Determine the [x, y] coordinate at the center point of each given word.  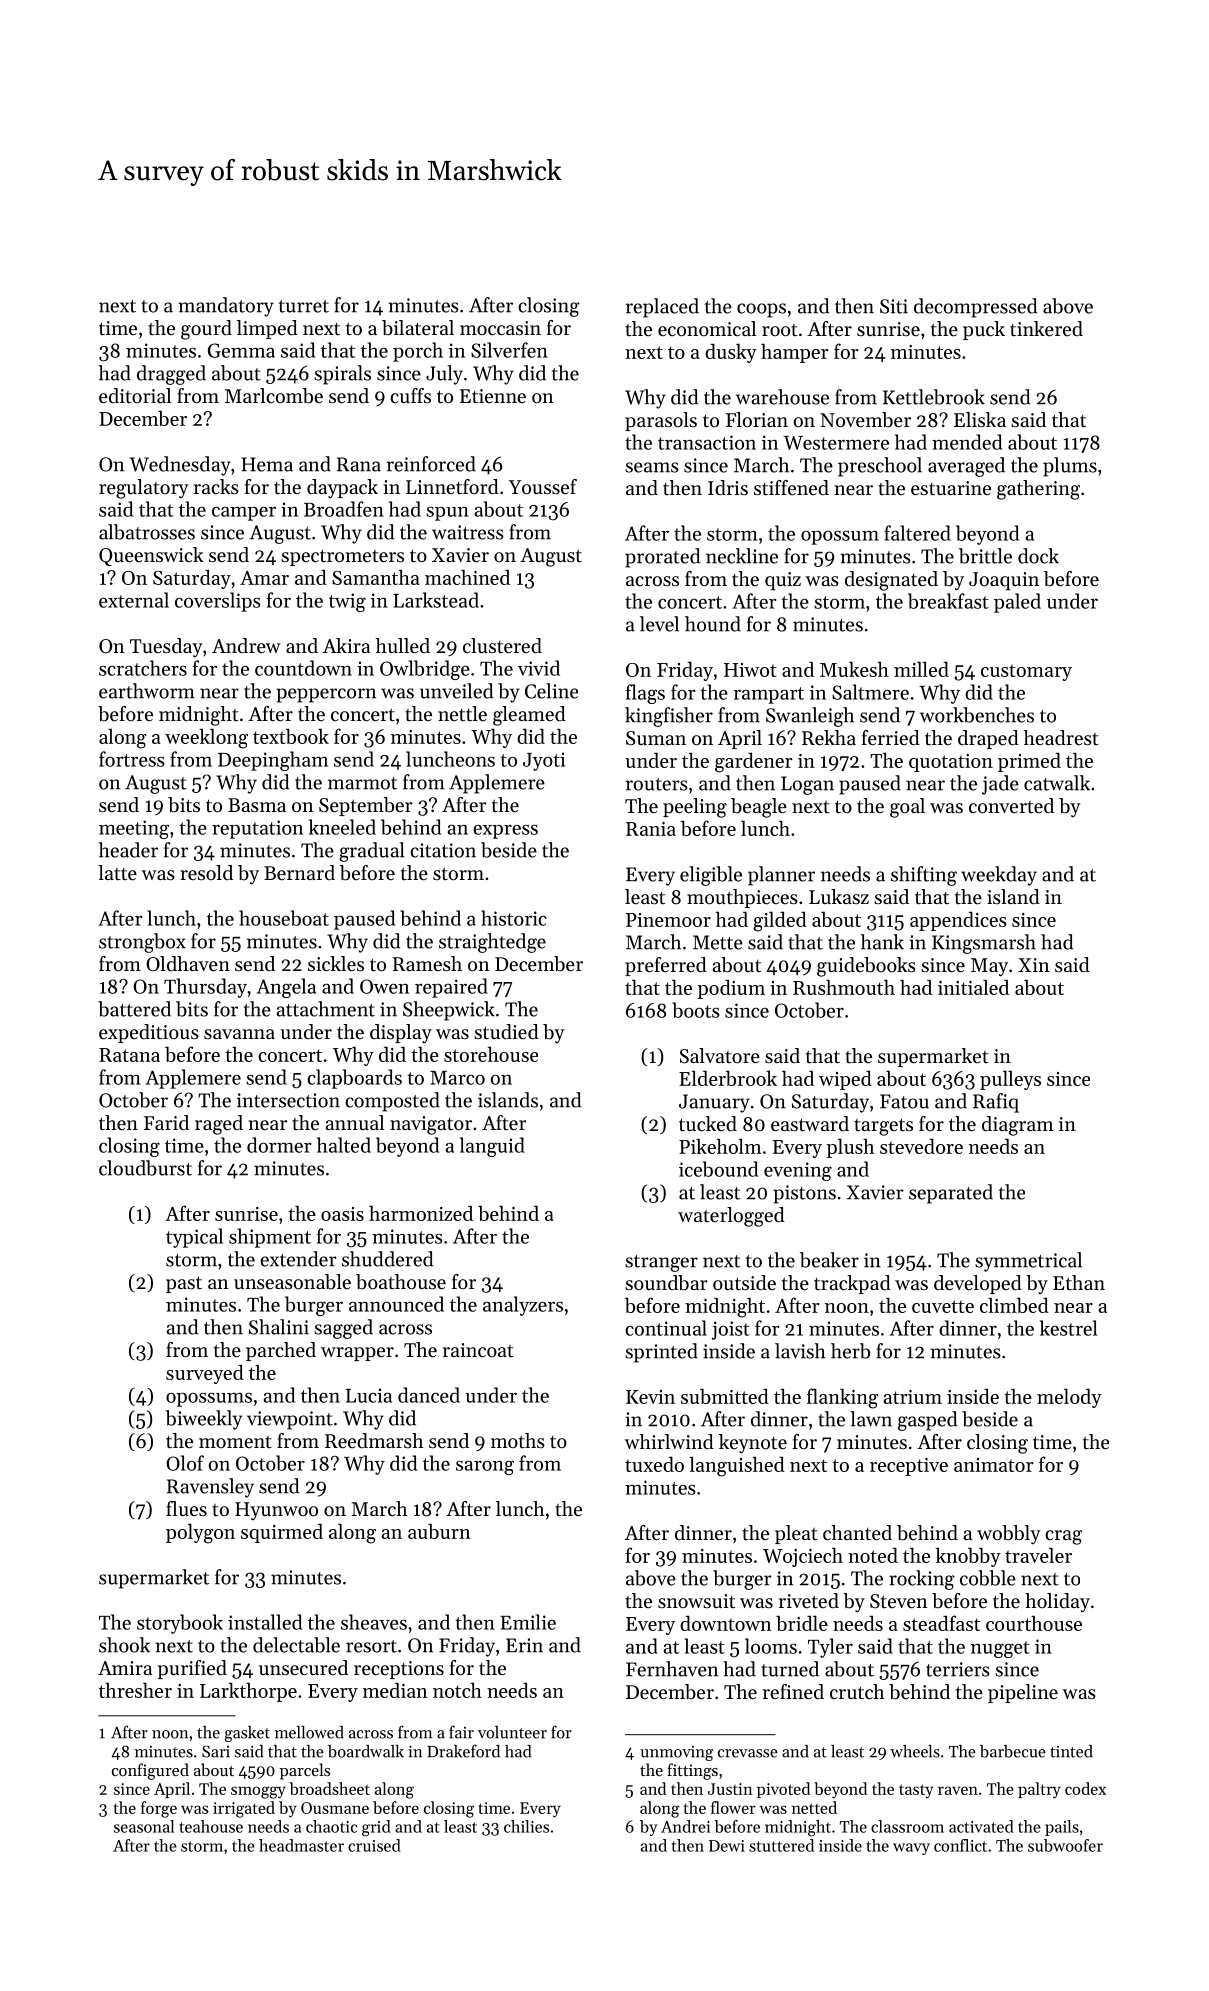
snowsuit [696, 1601]
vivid [539, 668]
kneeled [342, 827]
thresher [135, 1690]
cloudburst [145, 1168]
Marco [457, 1078]
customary [1026, 672]
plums [1070, 467]
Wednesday [180, 466]
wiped [845, 1080]
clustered [502, 646]
